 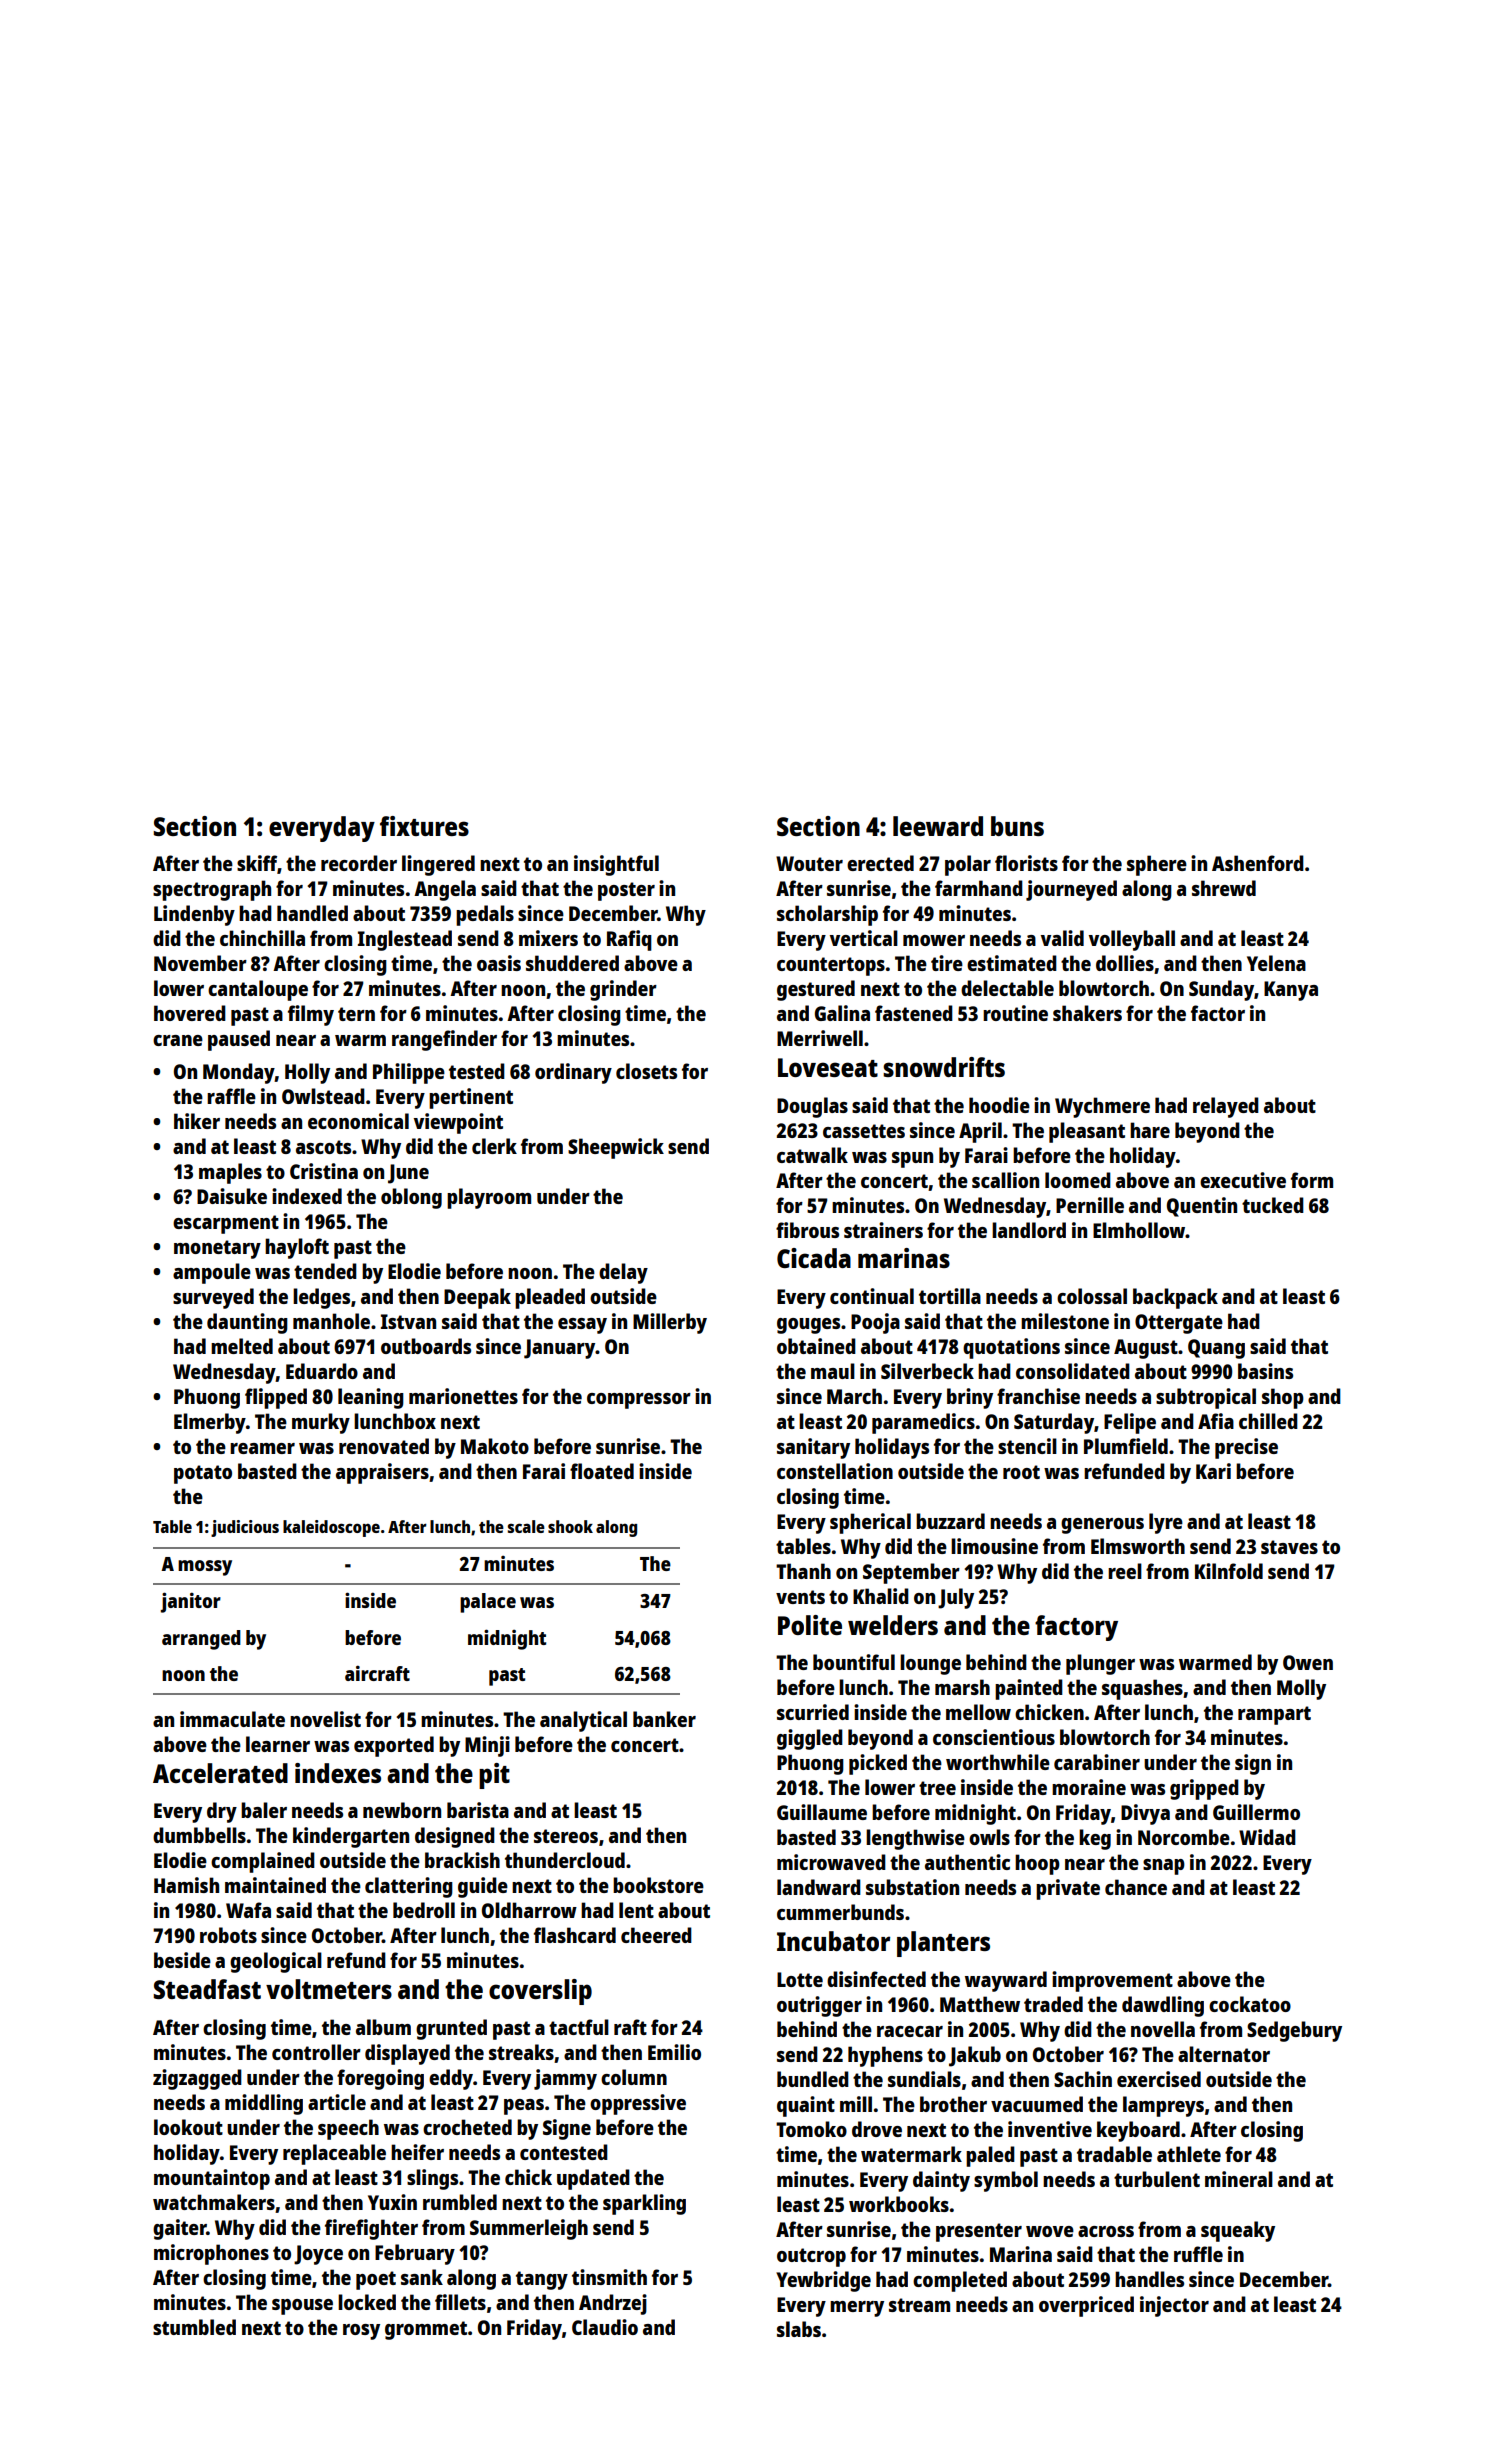 What do you see at coordinates (1021, 1472) in the screenshot?
I see `root` at bounding box center [1021, 1472].
